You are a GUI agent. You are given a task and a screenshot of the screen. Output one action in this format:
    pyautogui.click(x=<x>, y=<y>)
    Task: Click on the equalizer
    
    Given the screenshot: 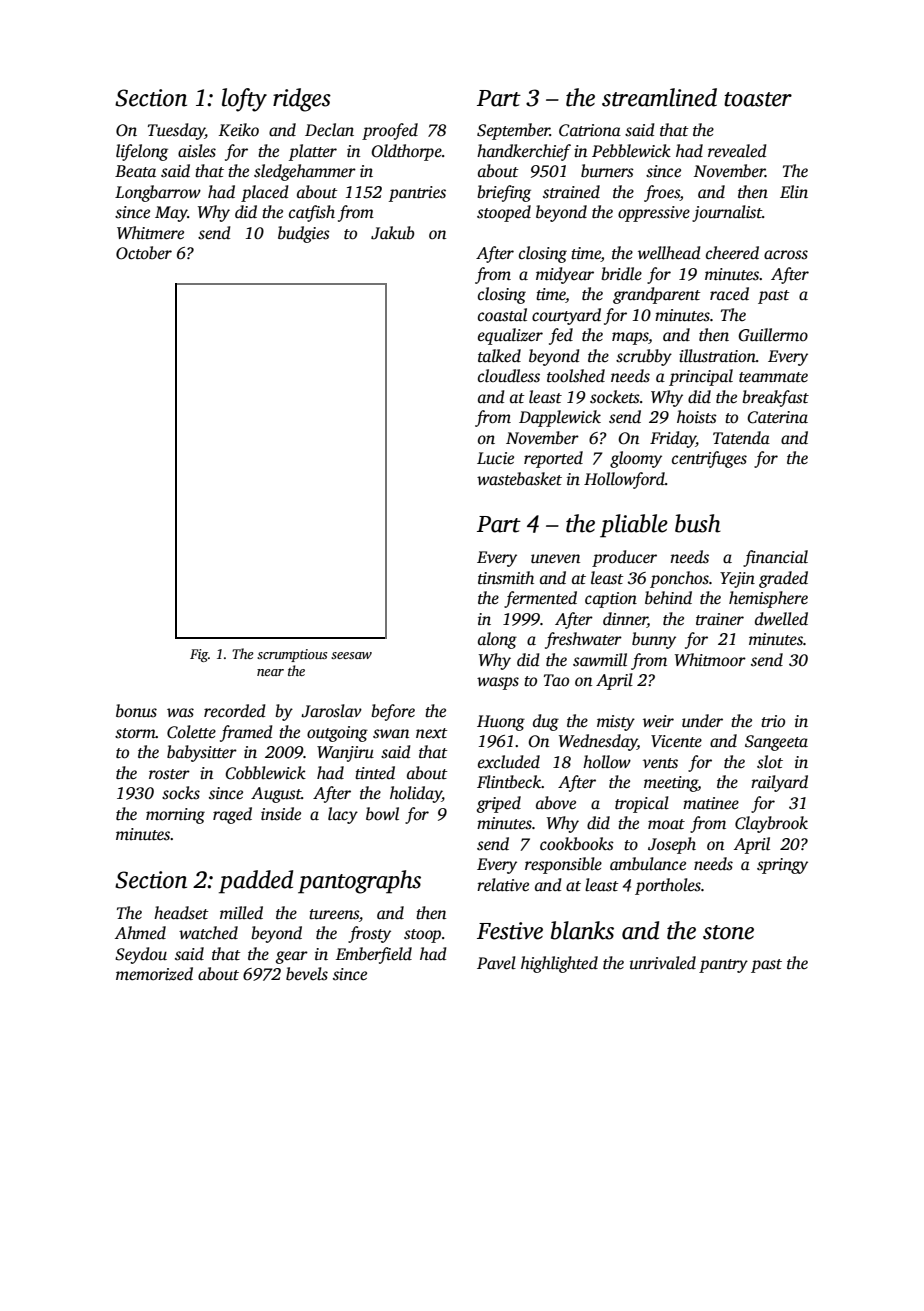 What is the action you would take?
    pyautogui.click(x=510, y=336)
